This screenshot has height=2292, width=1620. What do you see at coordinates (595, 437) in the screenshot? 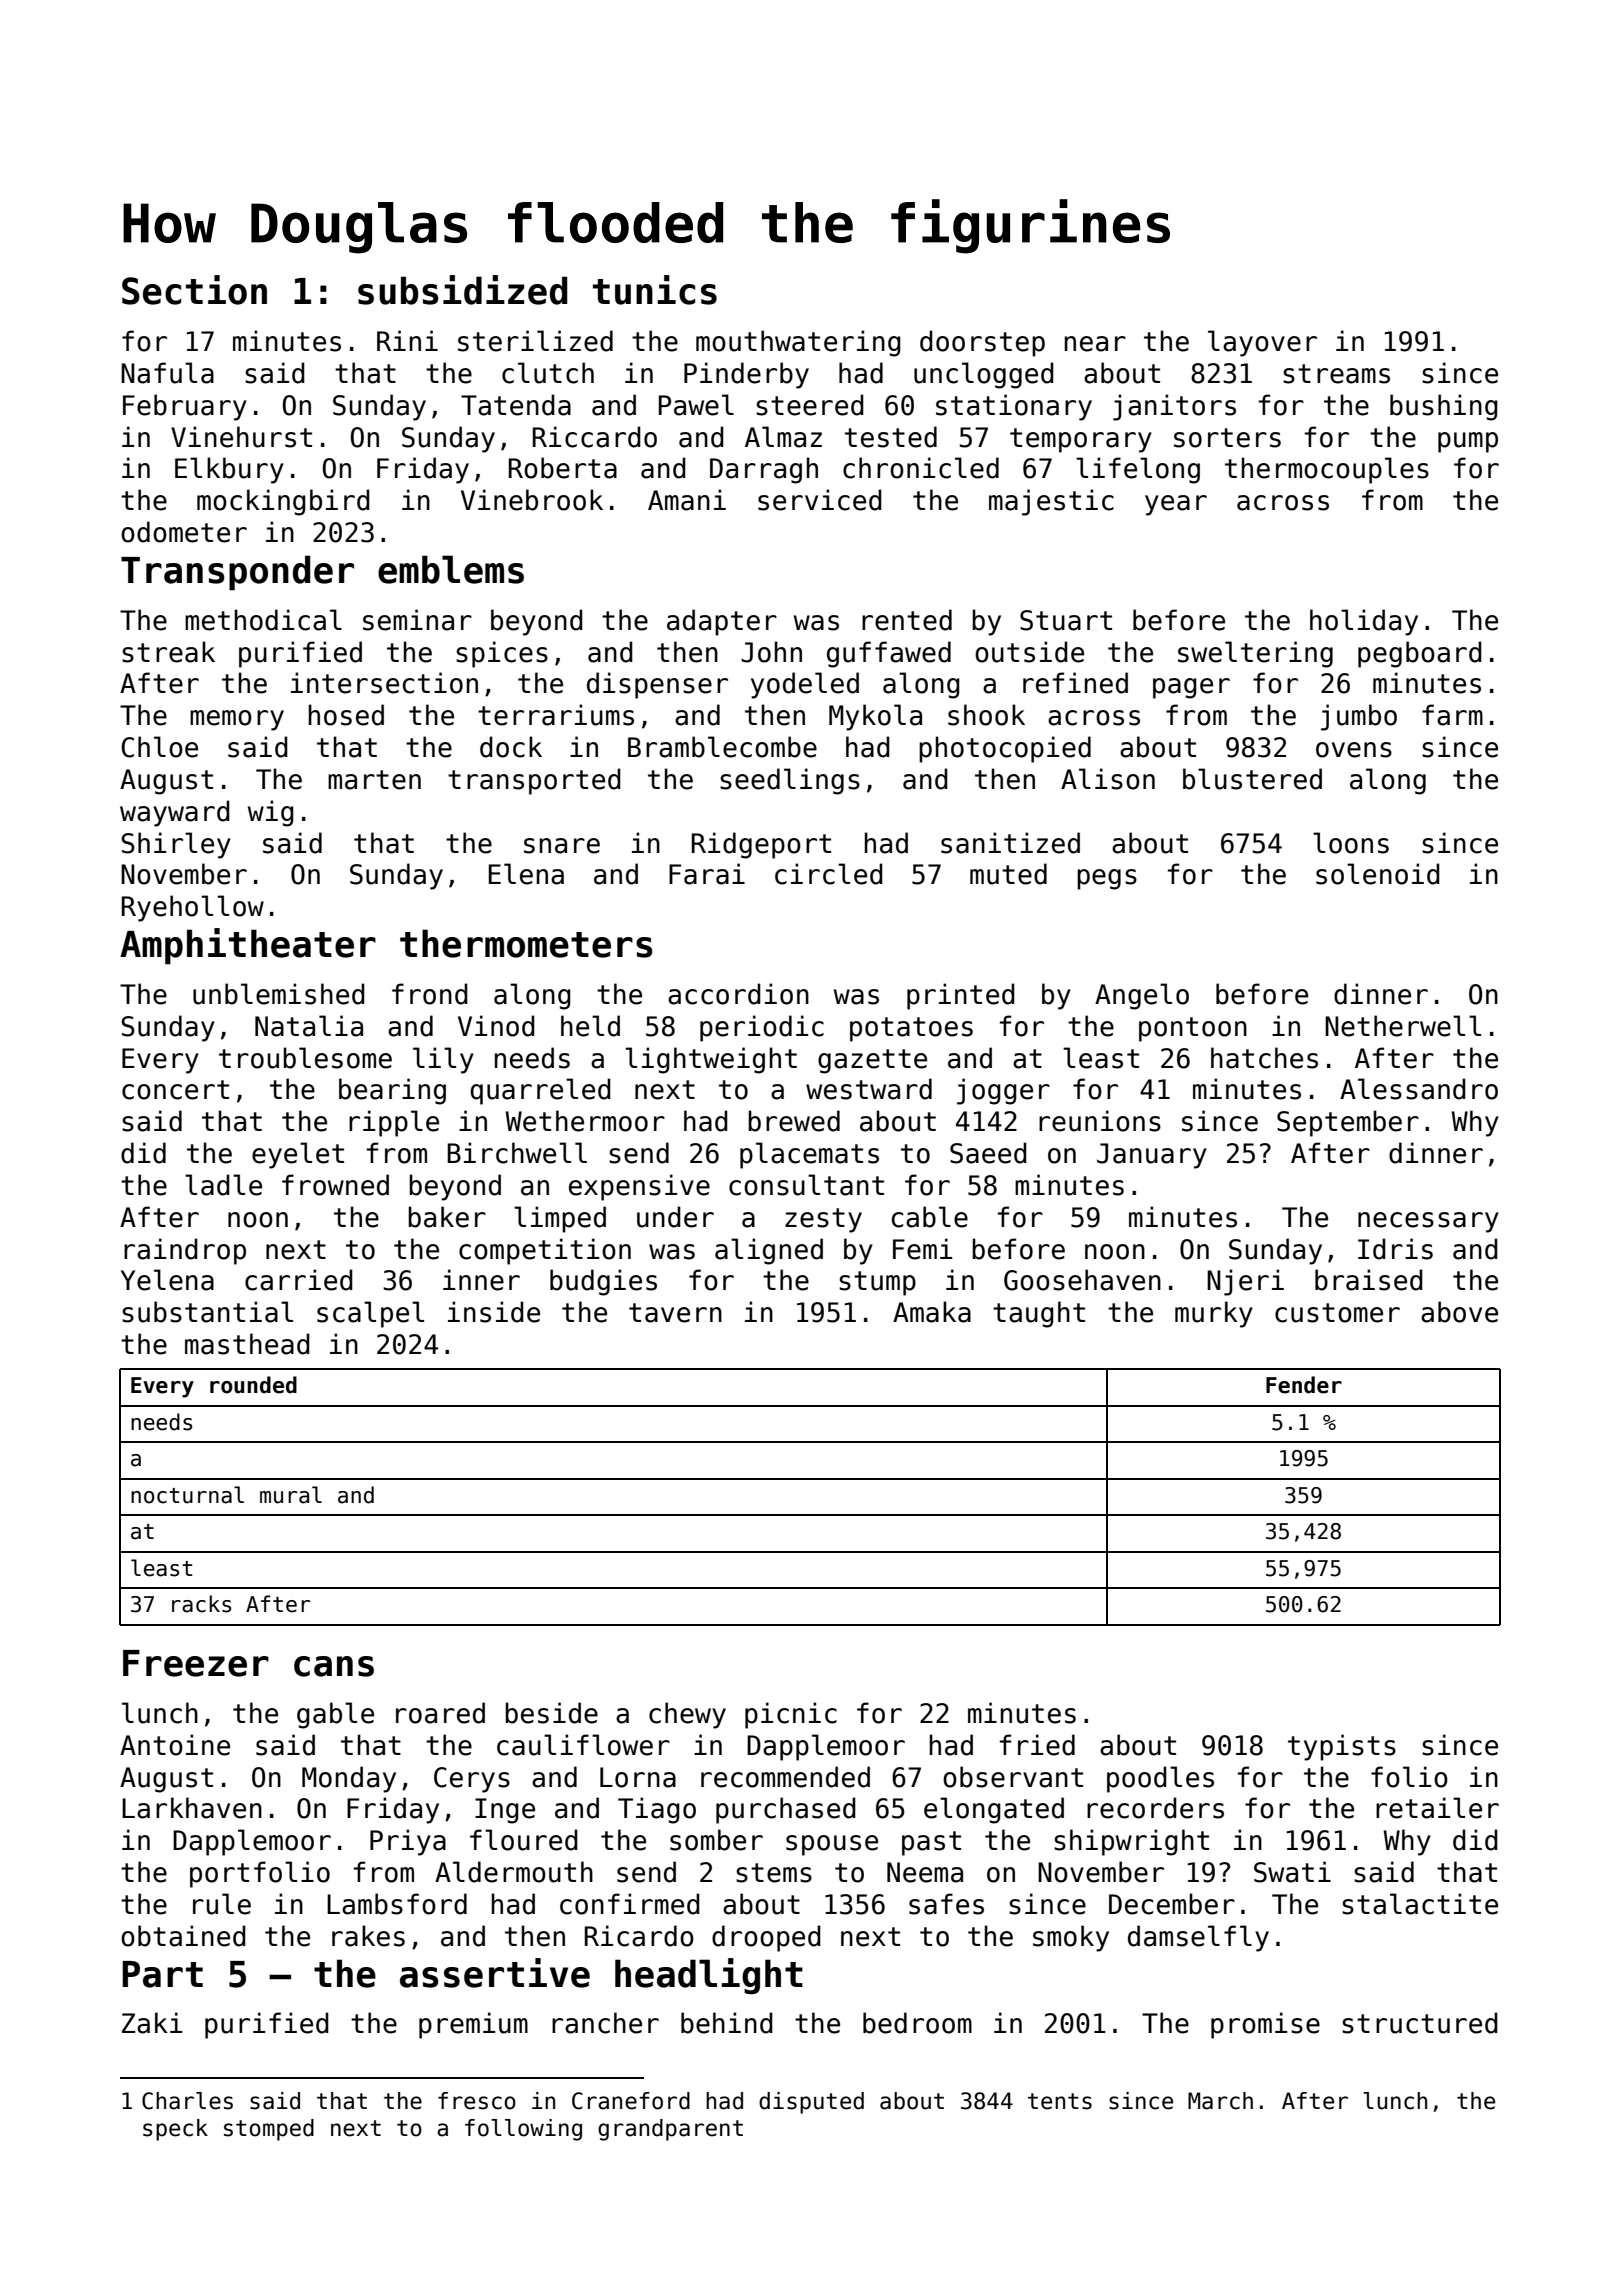
I see `Riccardo` at bounding box center [595, 437].
